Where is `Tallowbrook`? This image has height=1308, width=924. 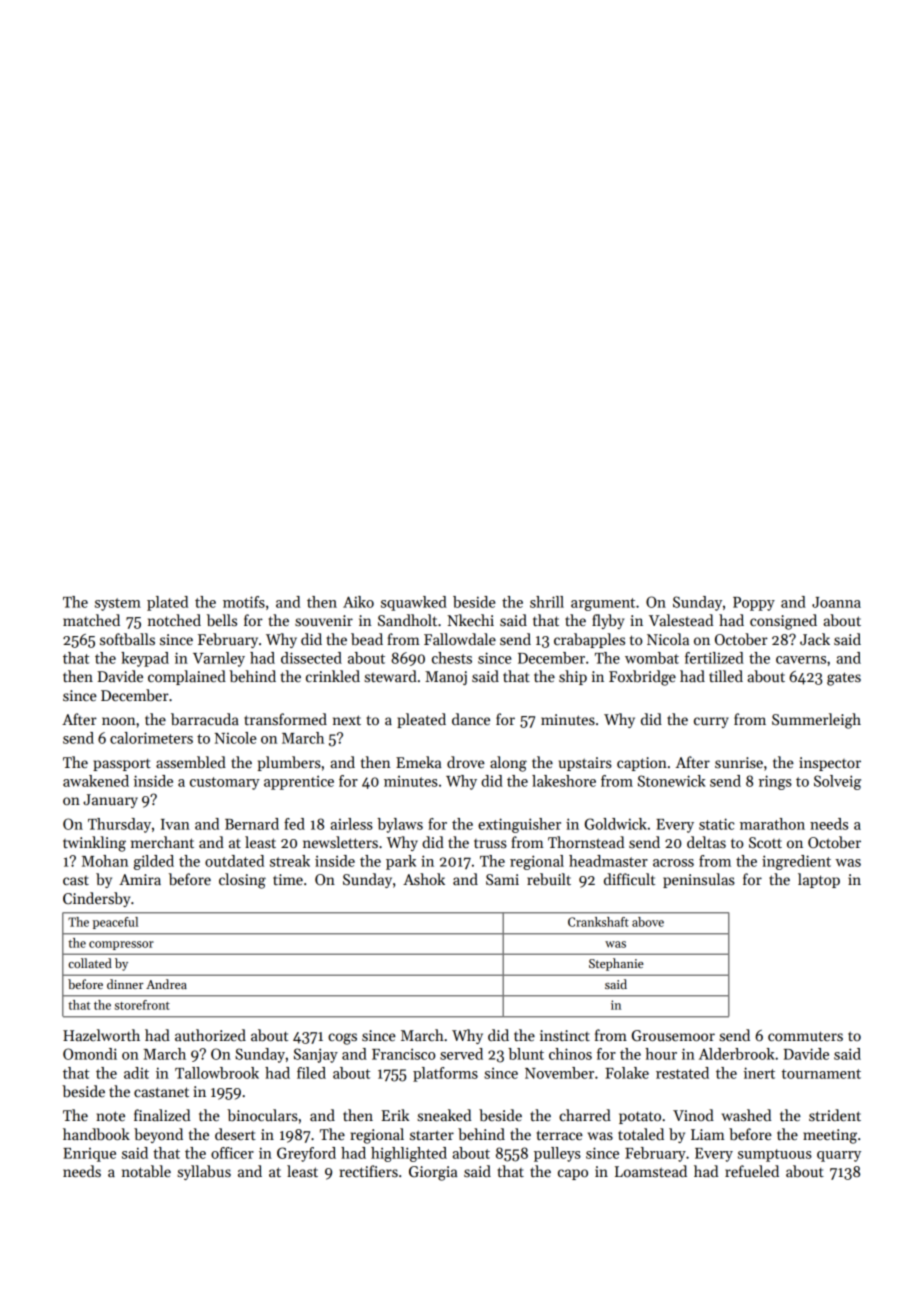 Tallowbrook is located at coordinates (217, 1073).
